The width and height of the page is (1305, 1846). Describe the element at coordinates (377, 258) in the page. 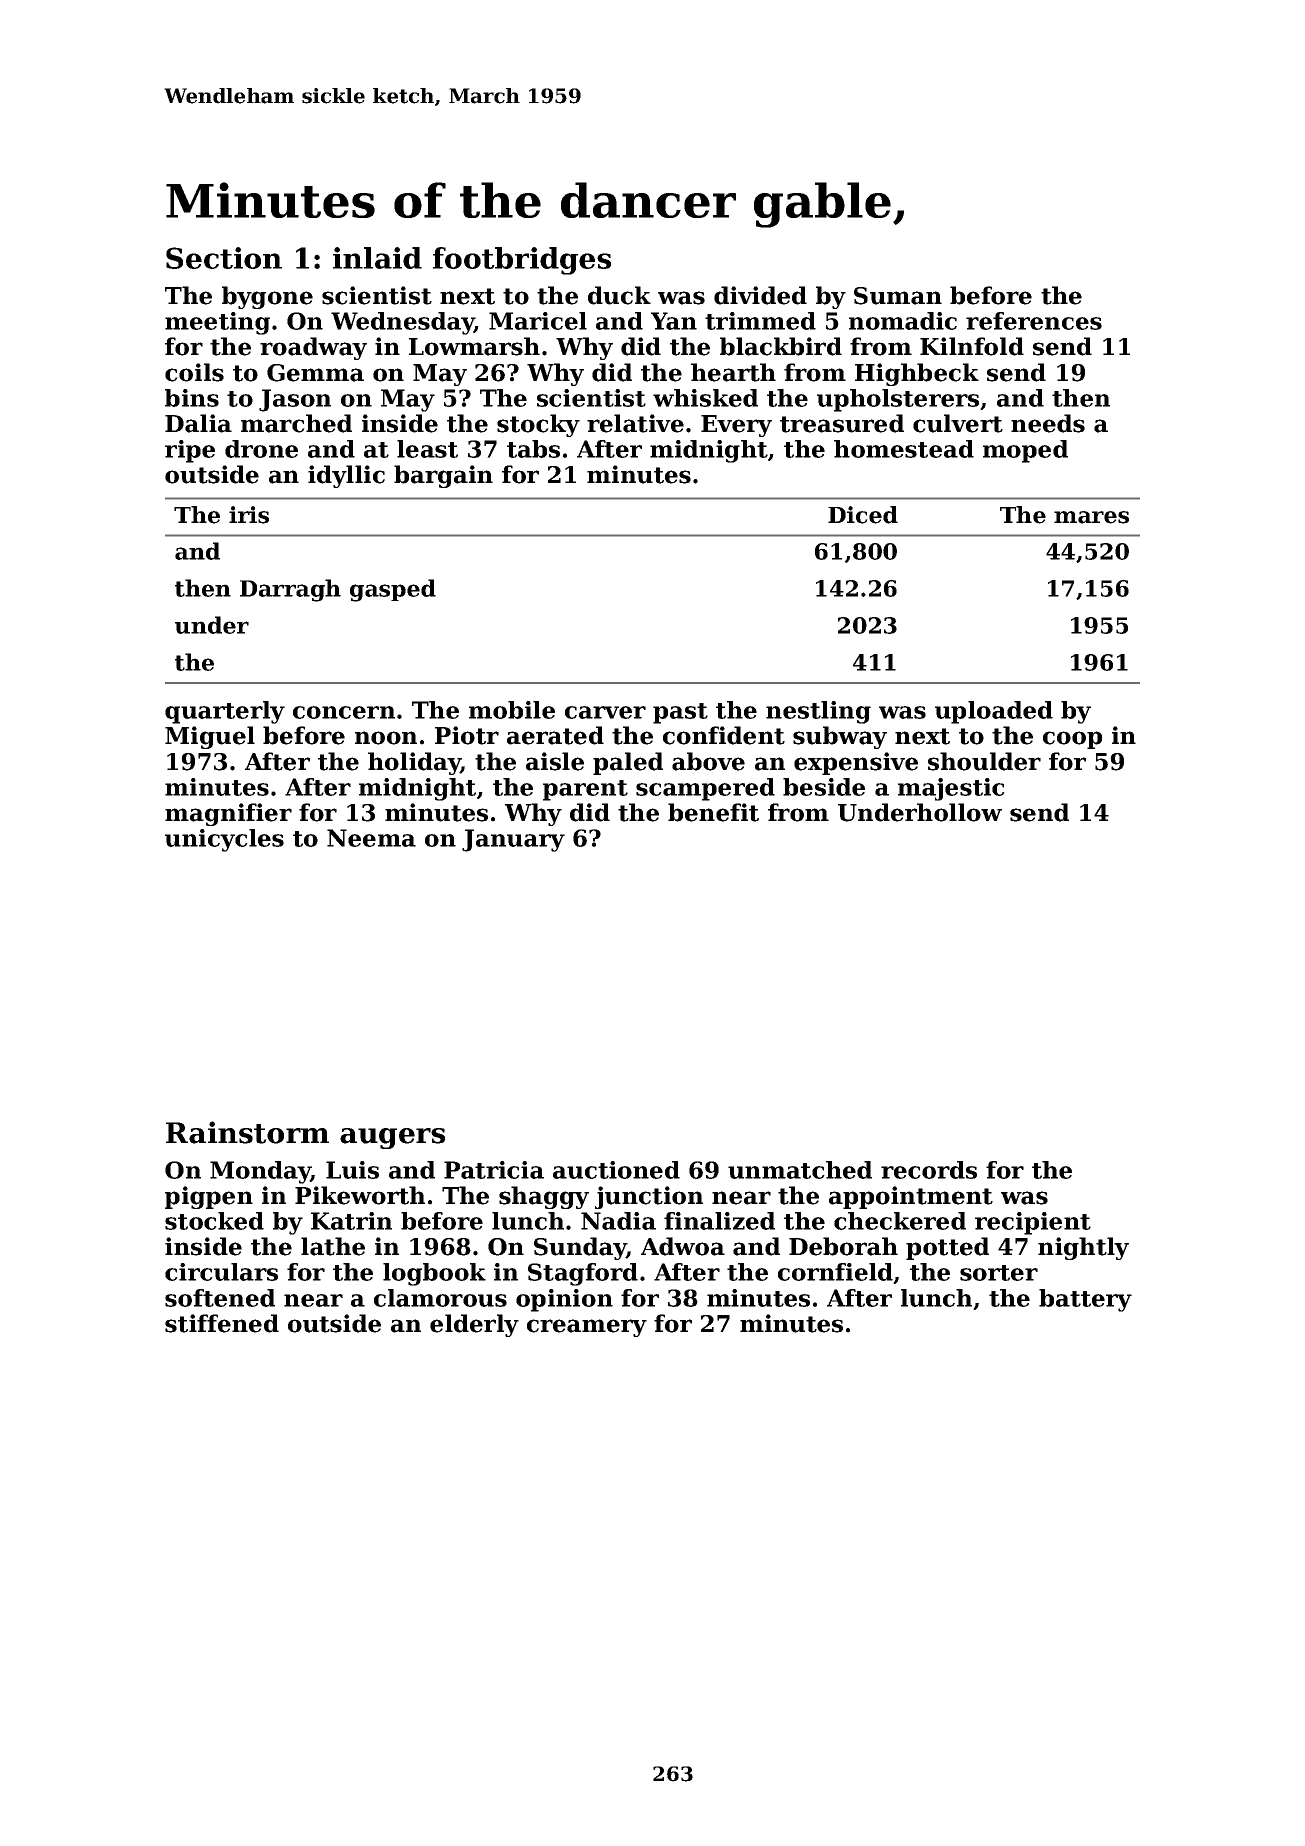

I see `inlaid` at that location.
